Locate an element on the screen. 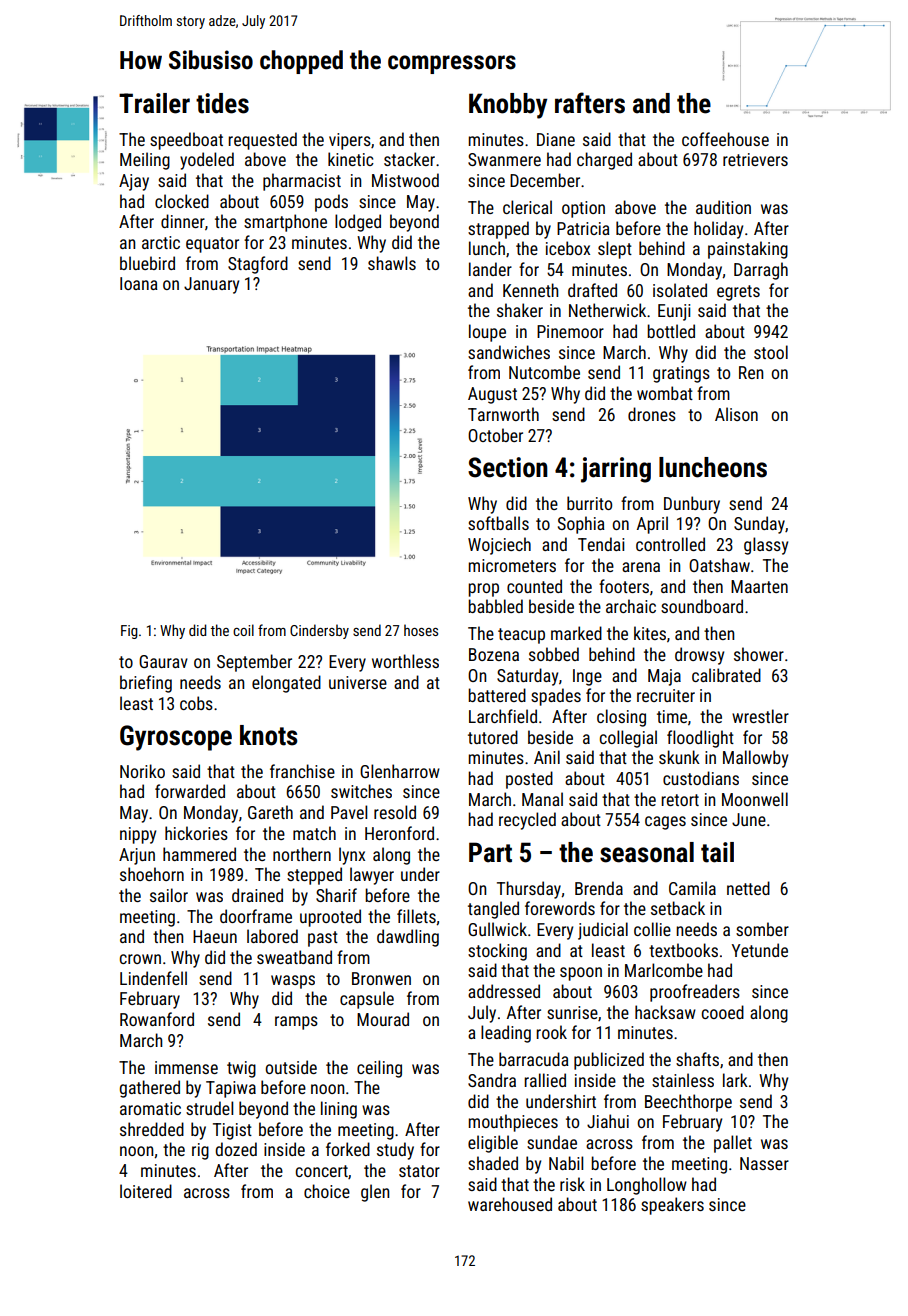  Tendai is located at coordinates (601, 544).
